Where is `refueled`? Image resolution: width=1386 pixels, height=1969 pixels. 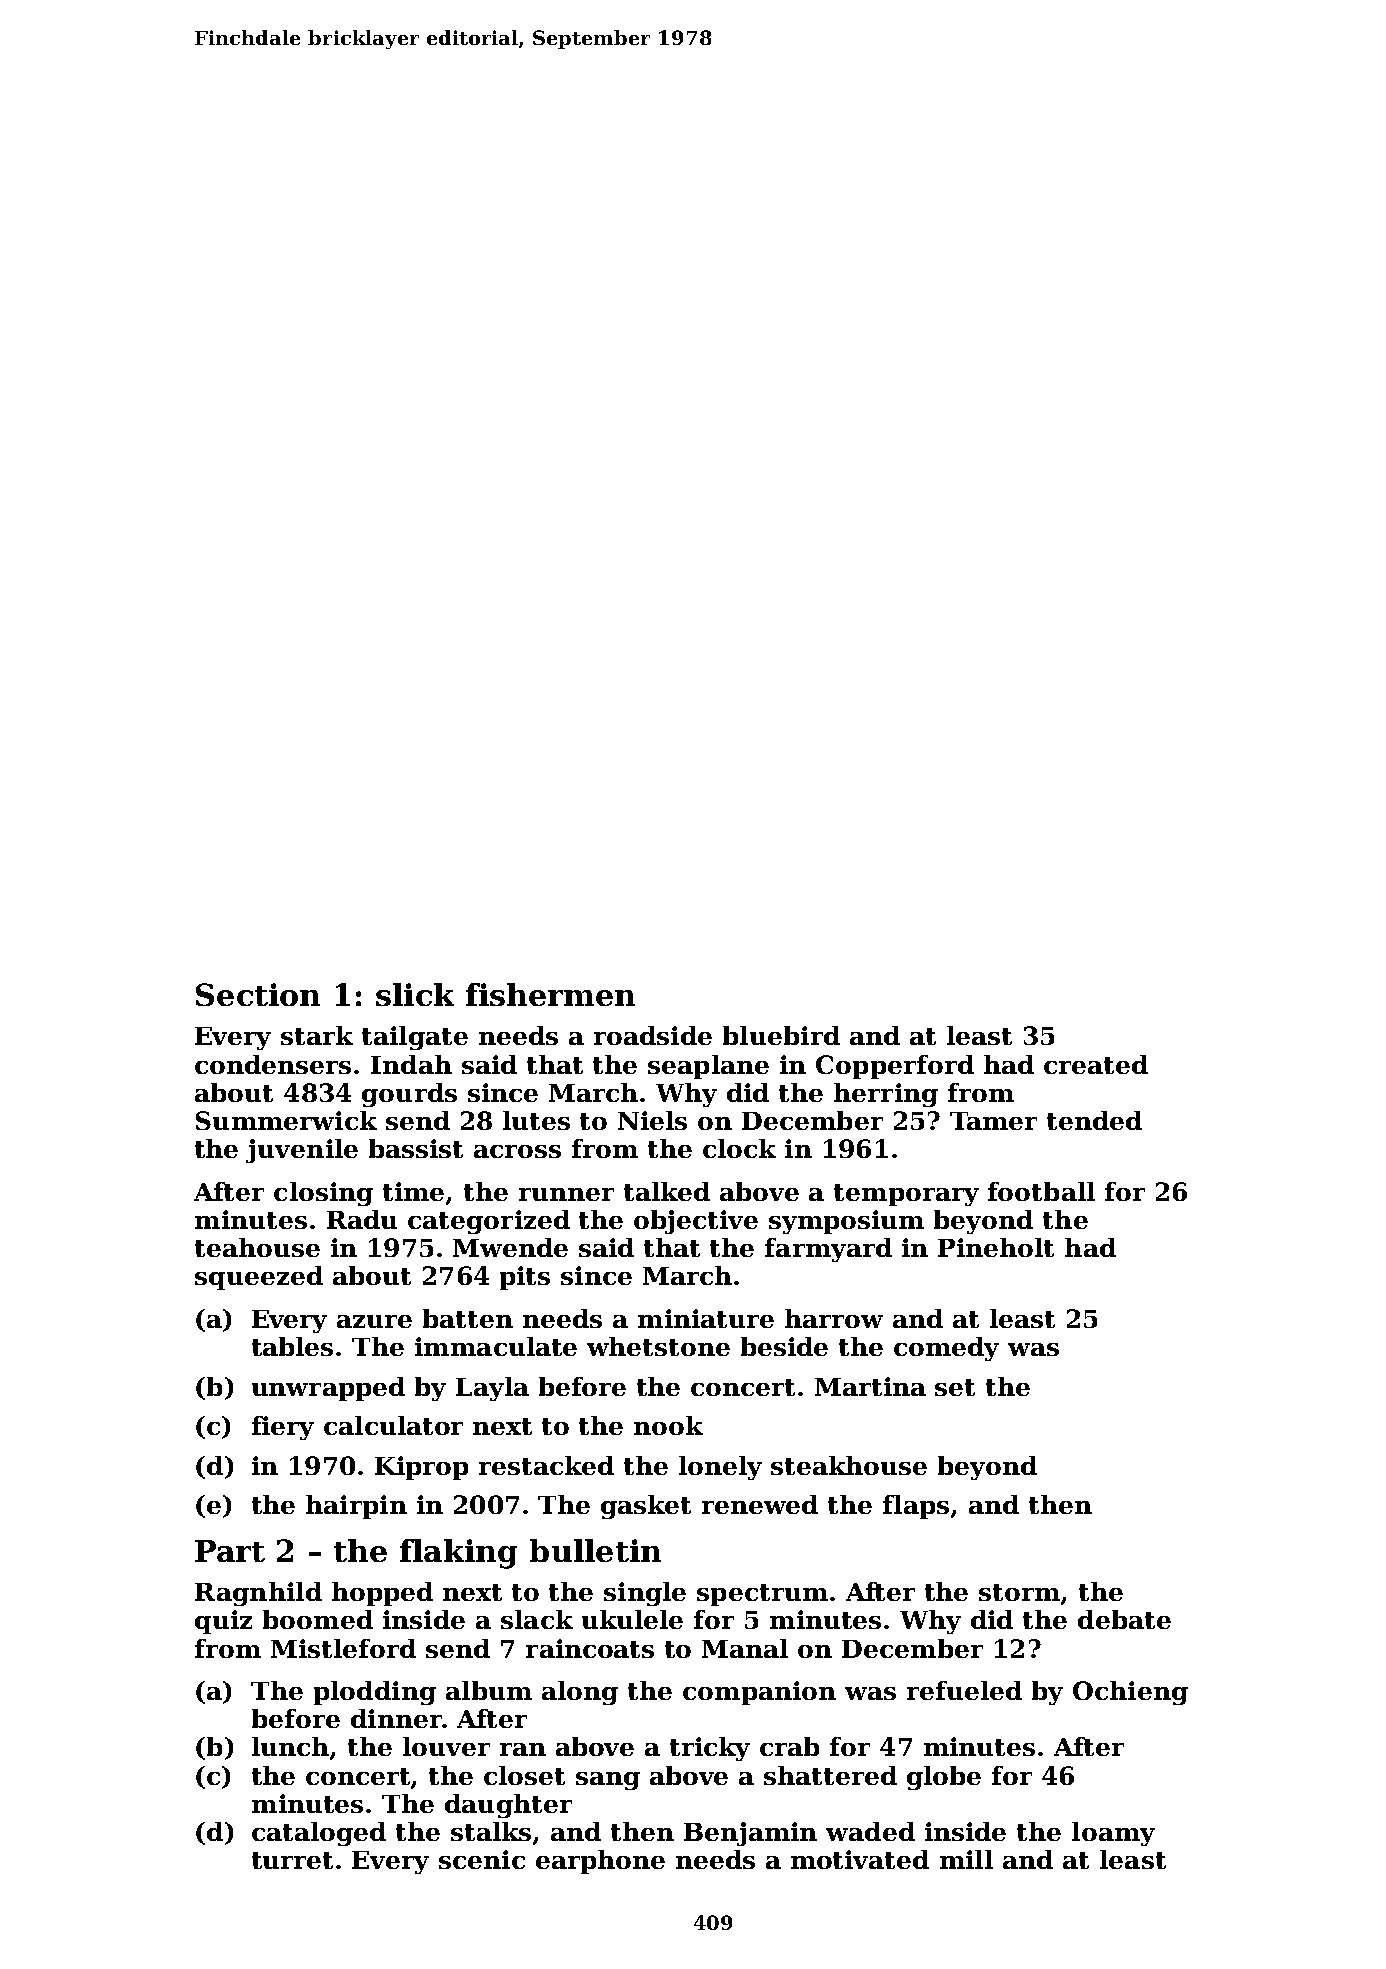 refueled is located at coordinates (964, 1690).
